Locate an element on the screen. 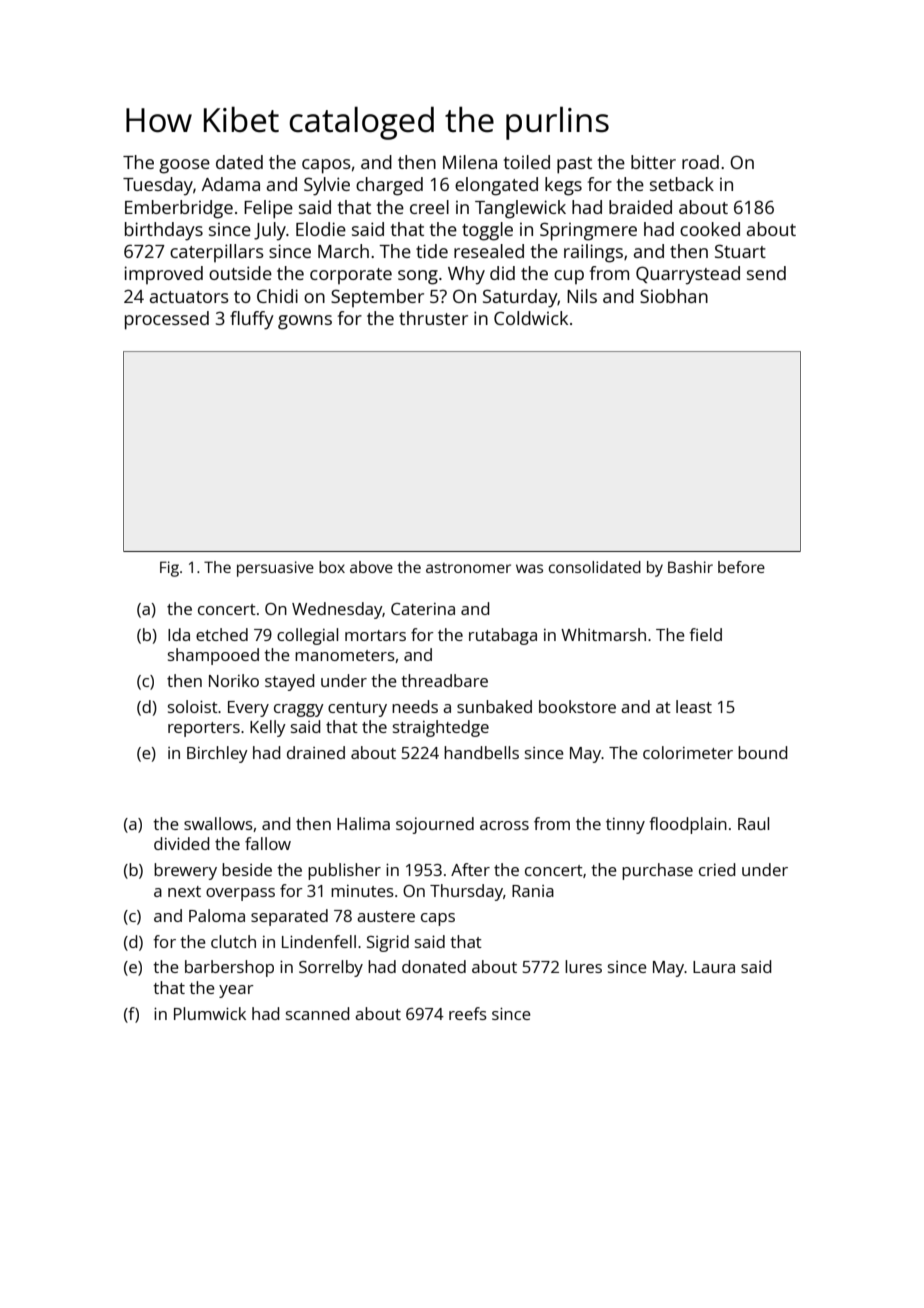  barbershop is located at coordinates (229, 968).
